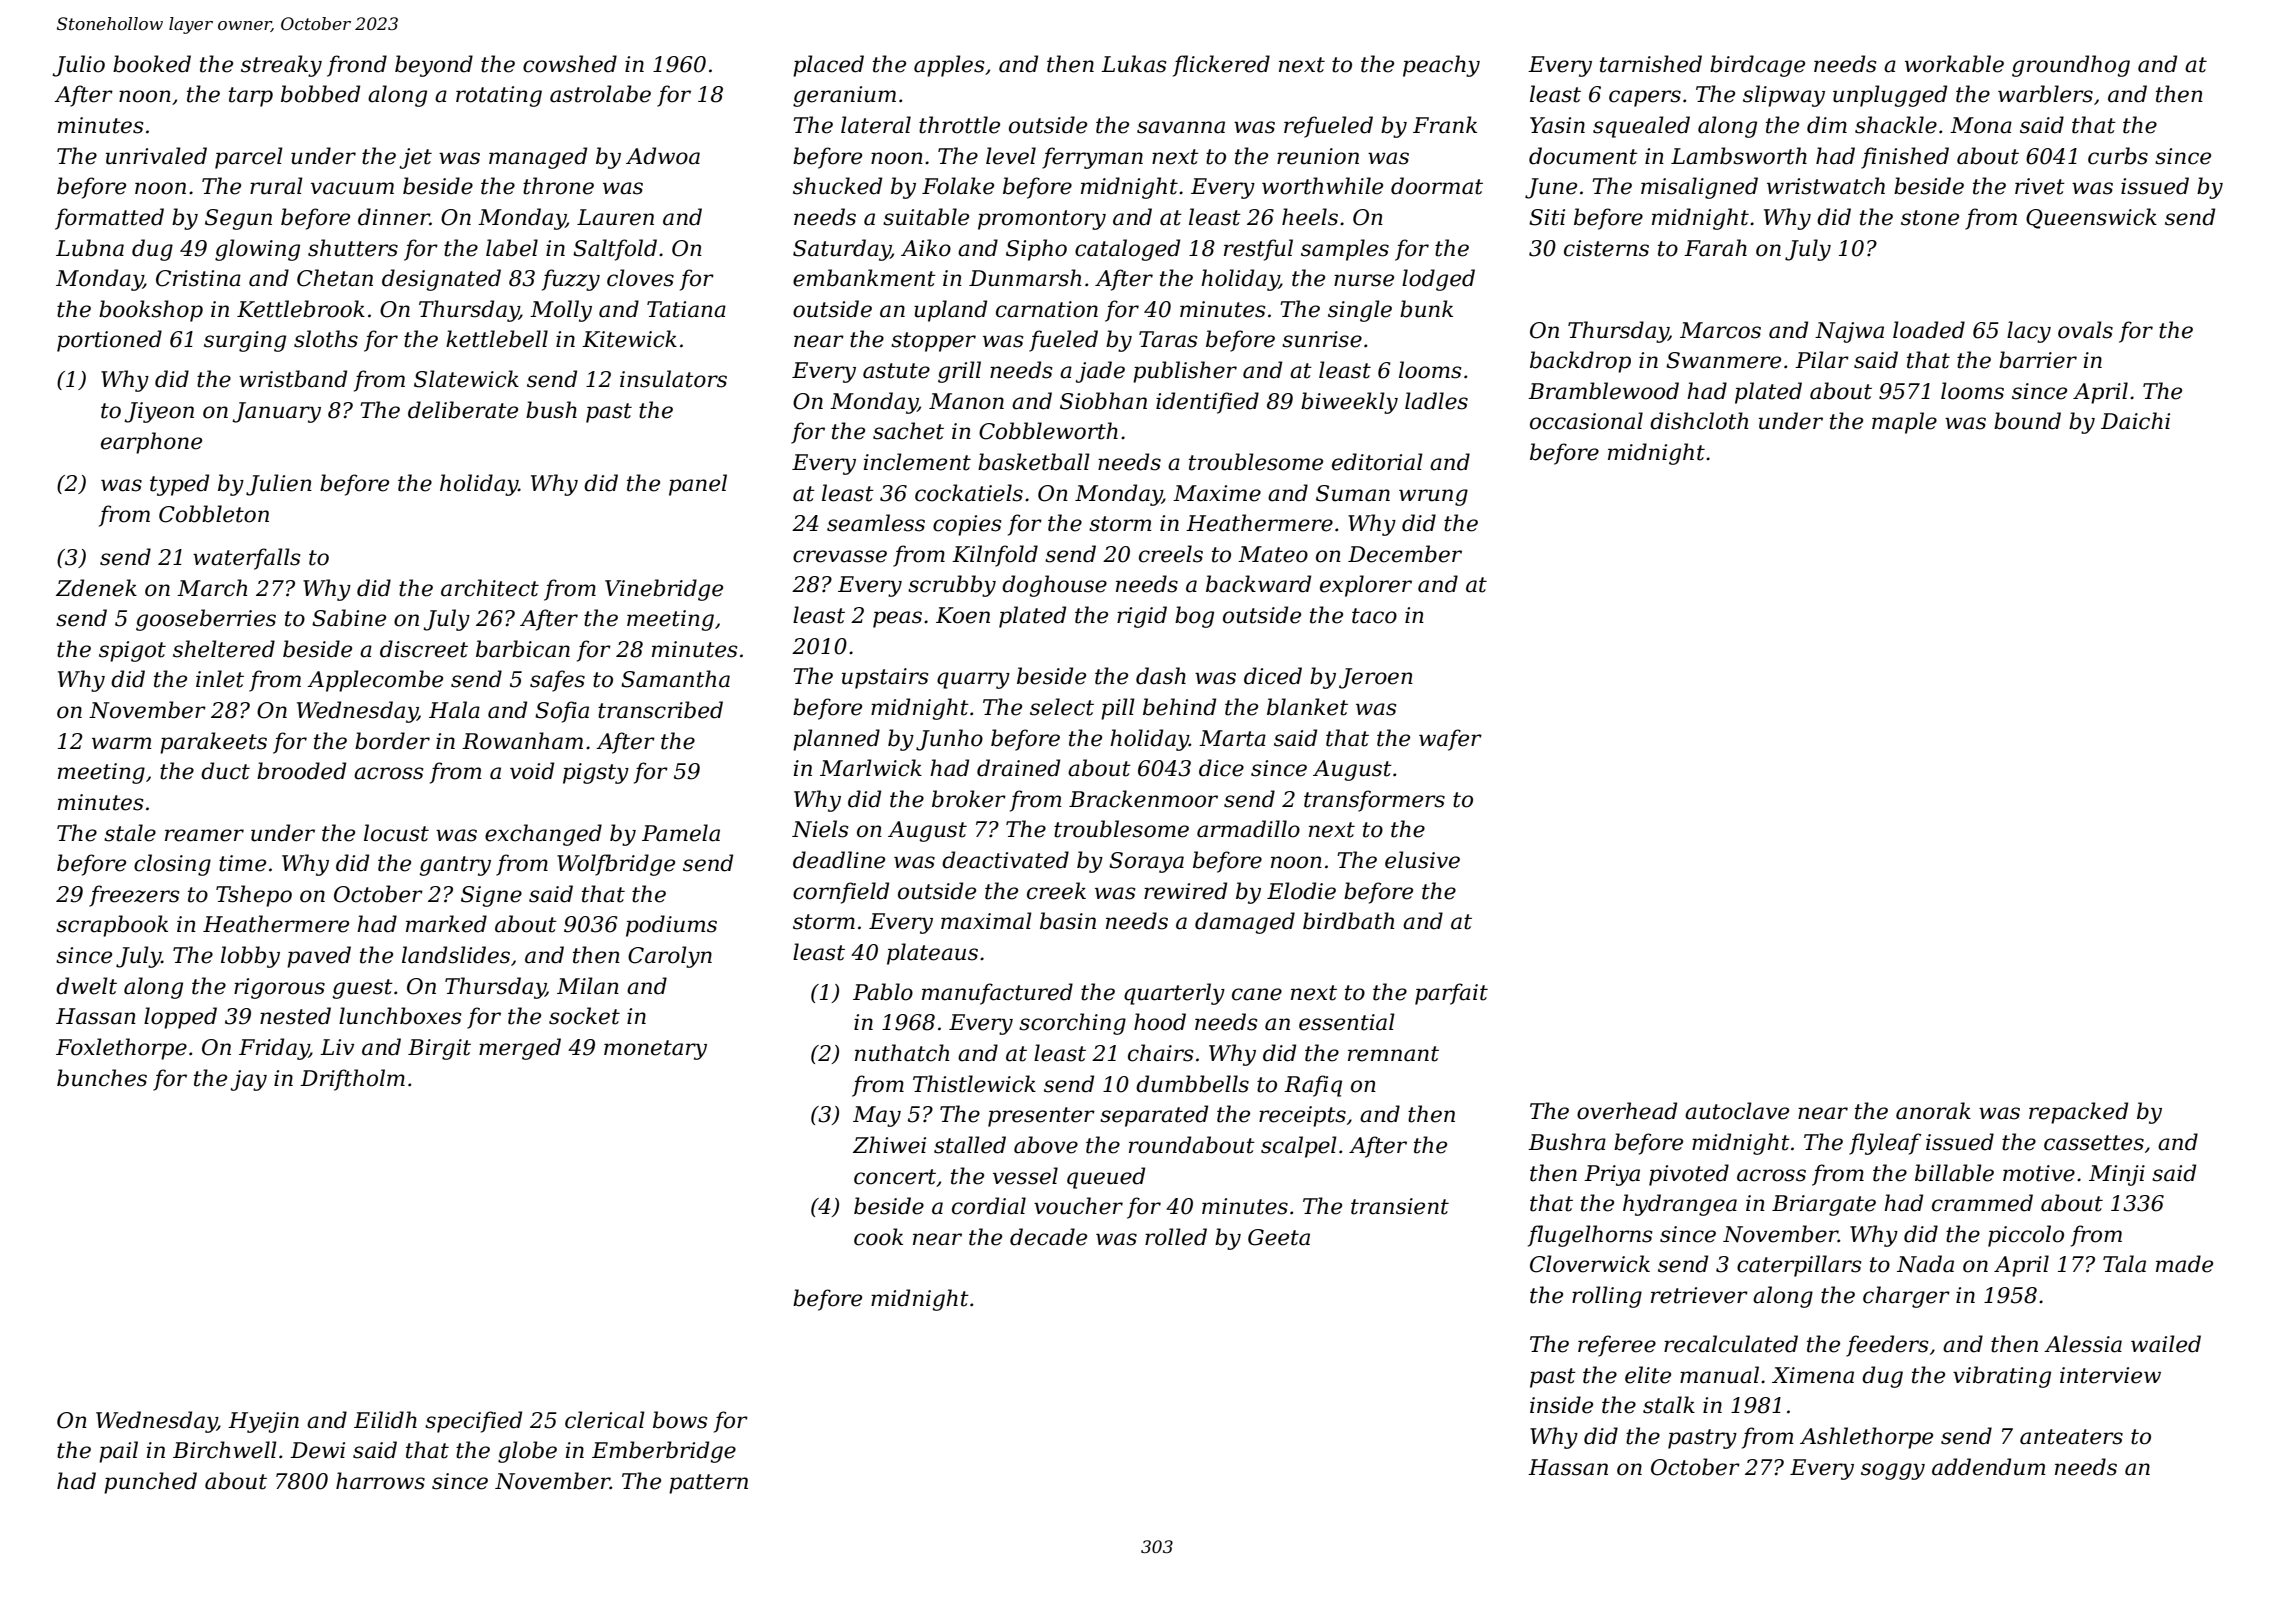 The height and width of the image is (1614, 2282). What do you see at coordinates (1181, 127) in the image?
I see `savanna` at bounding box center [1181, 127].
